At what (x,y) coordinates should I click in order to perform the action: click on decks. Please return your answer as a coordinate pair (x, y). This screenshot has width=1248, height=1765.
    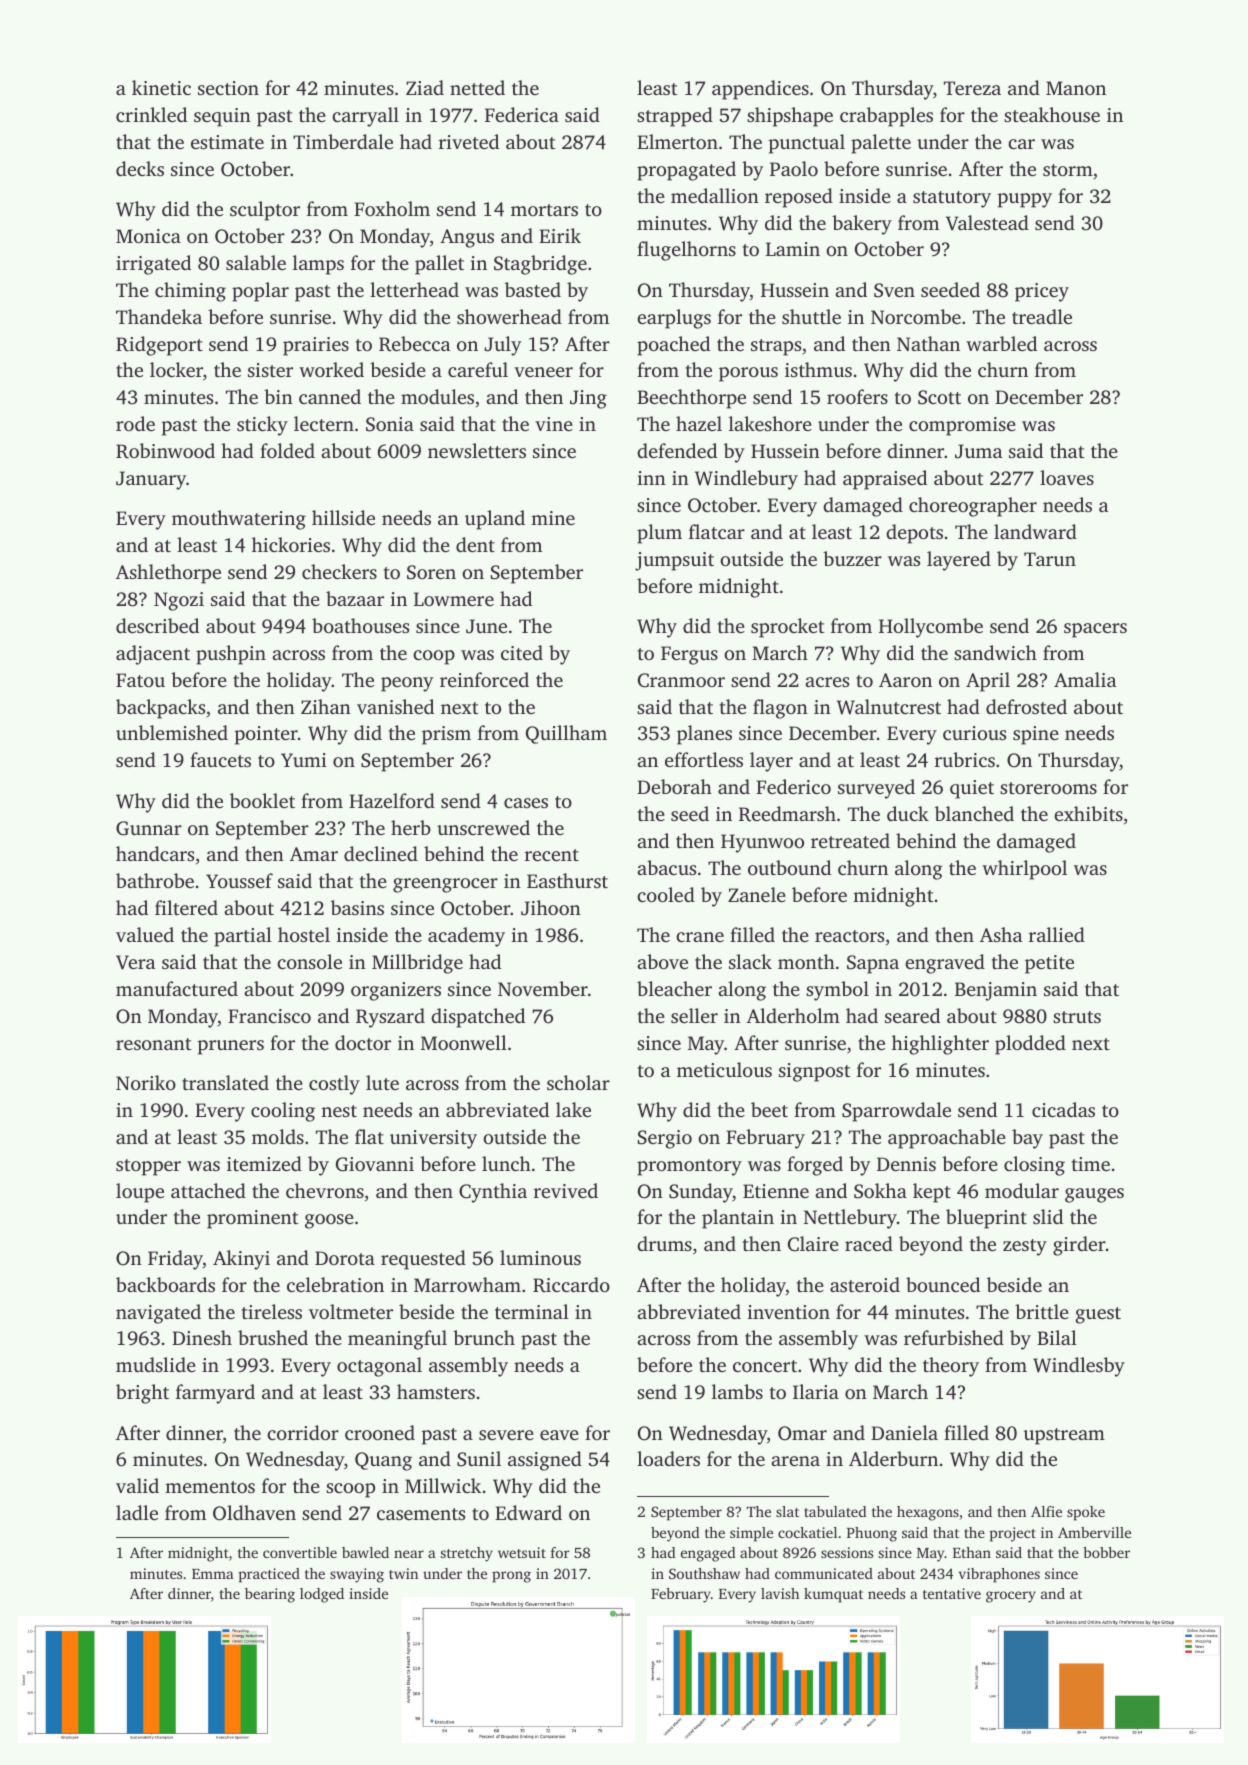
    Looking at the image, I should click on (140, 168).
